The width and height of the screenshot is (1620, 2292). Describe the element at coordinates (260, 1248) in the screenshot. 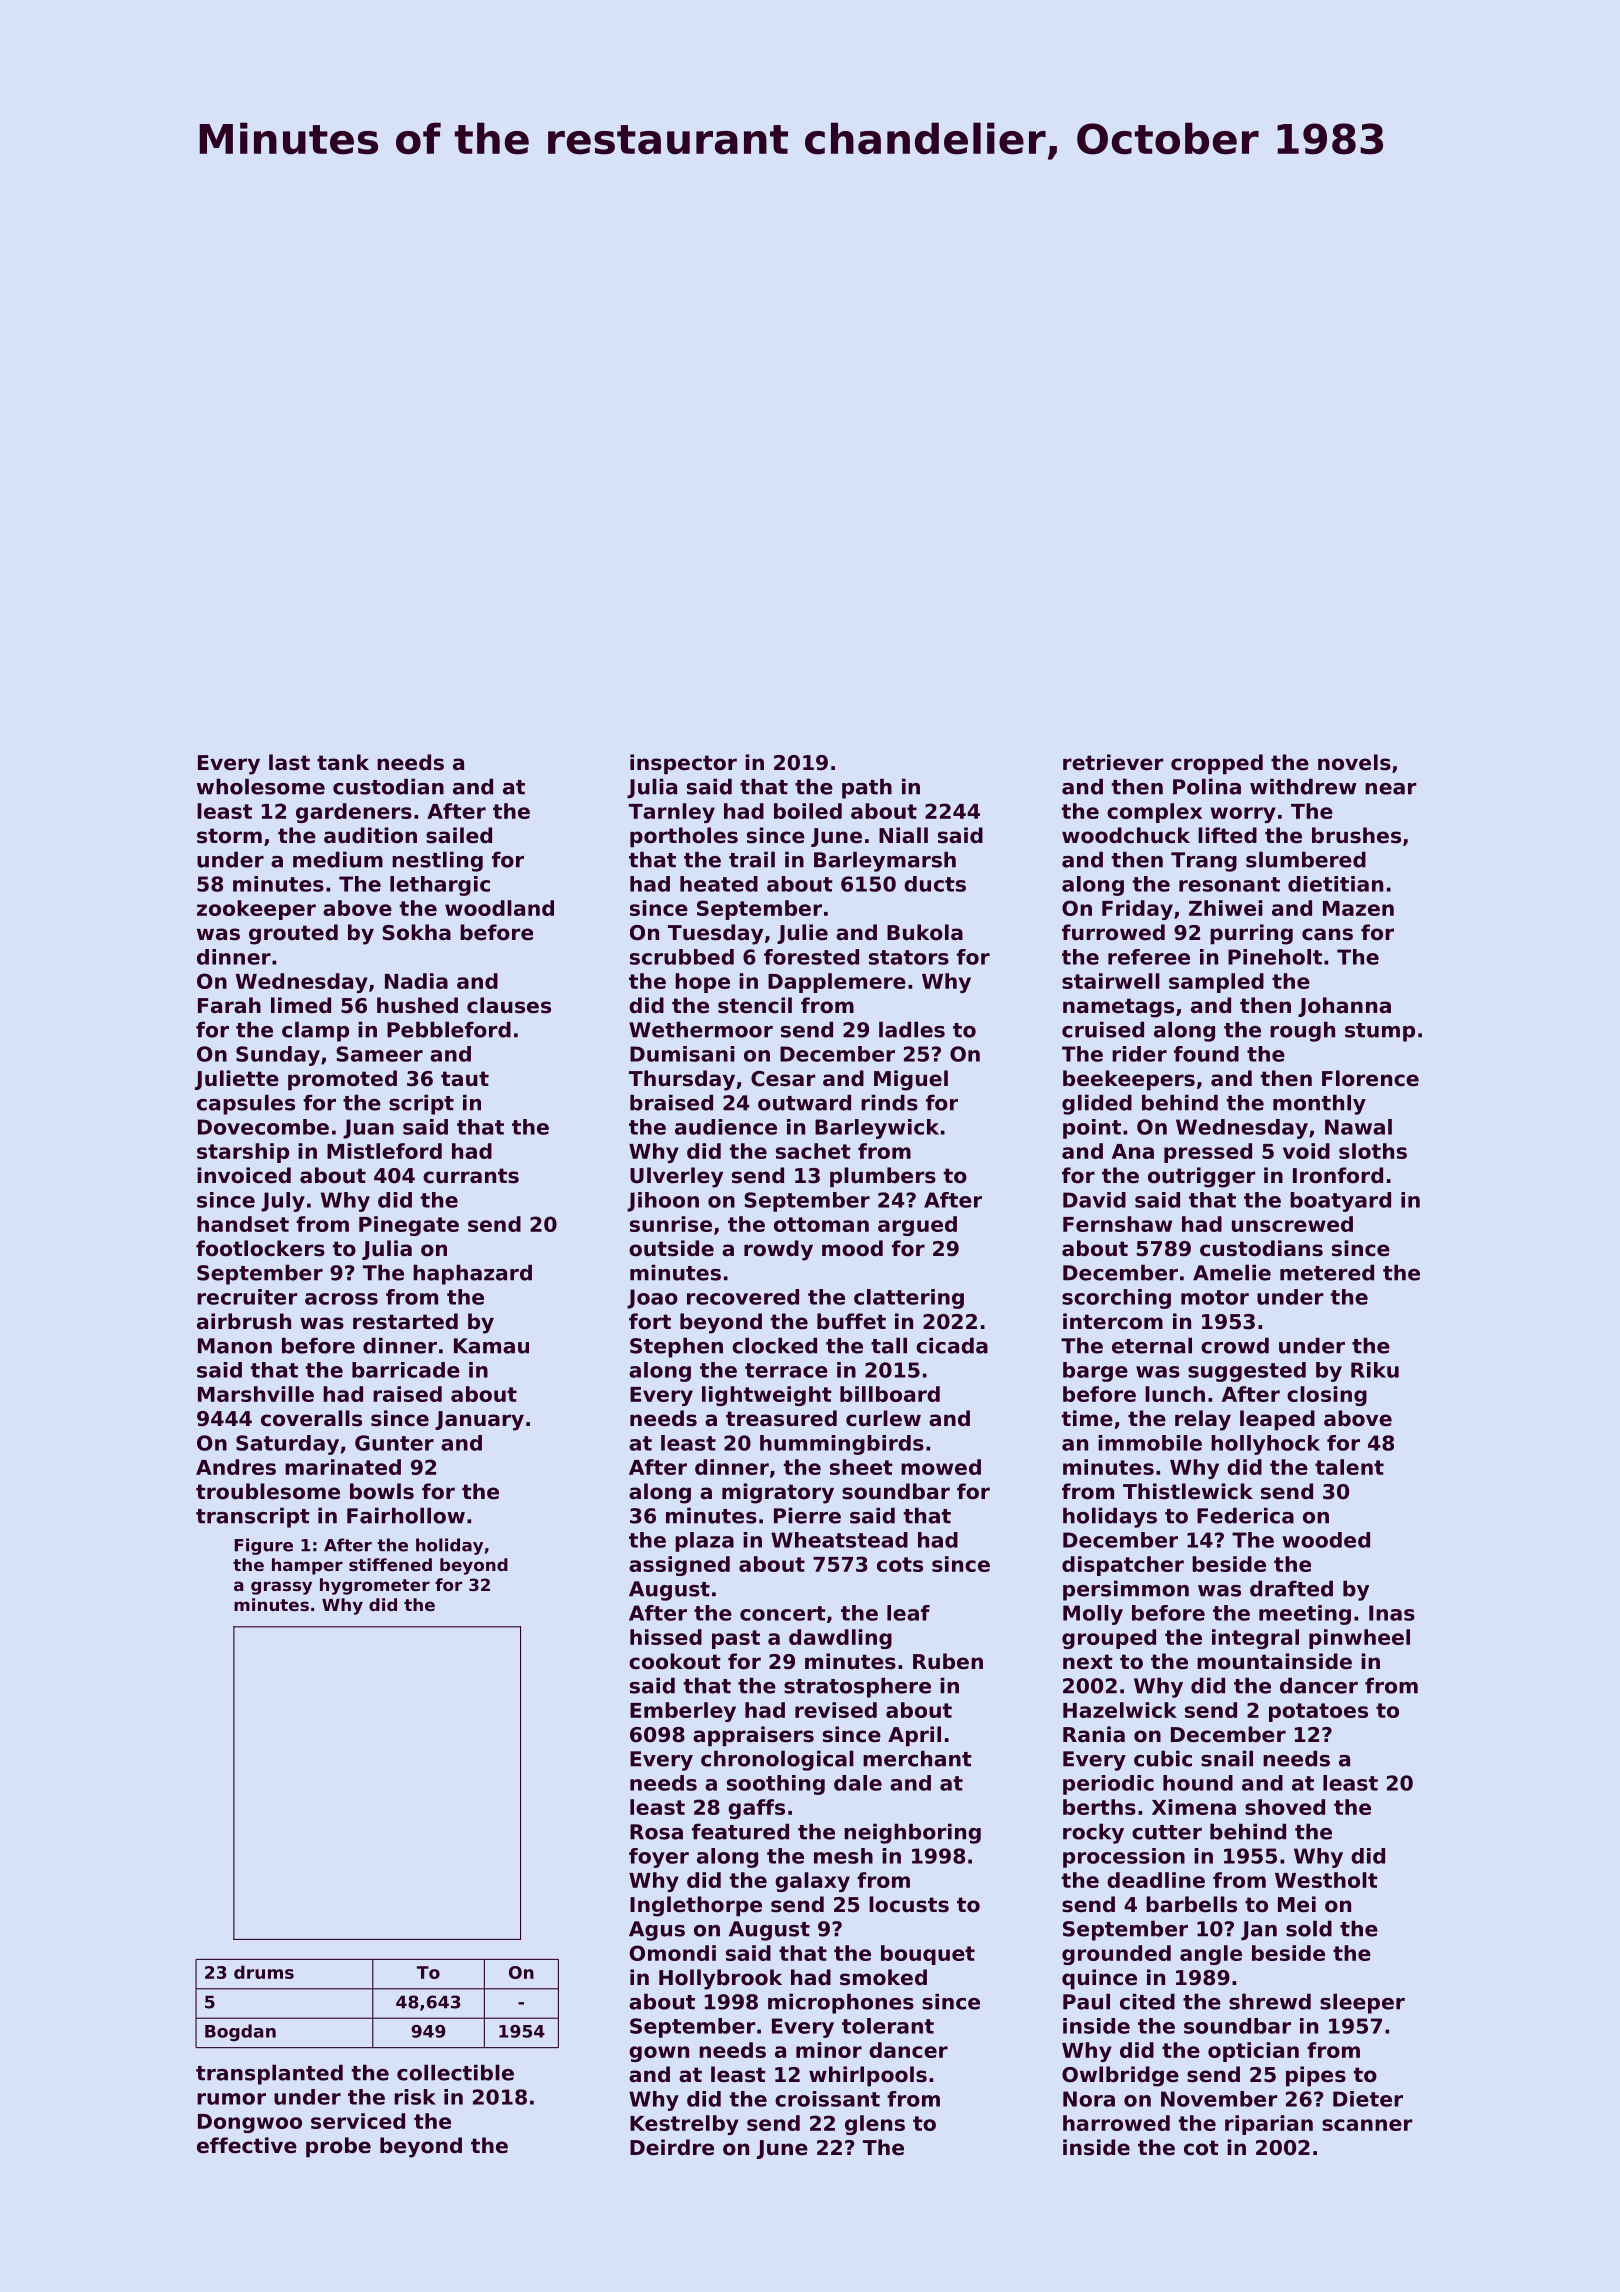

I see `footlockers` at that location.
